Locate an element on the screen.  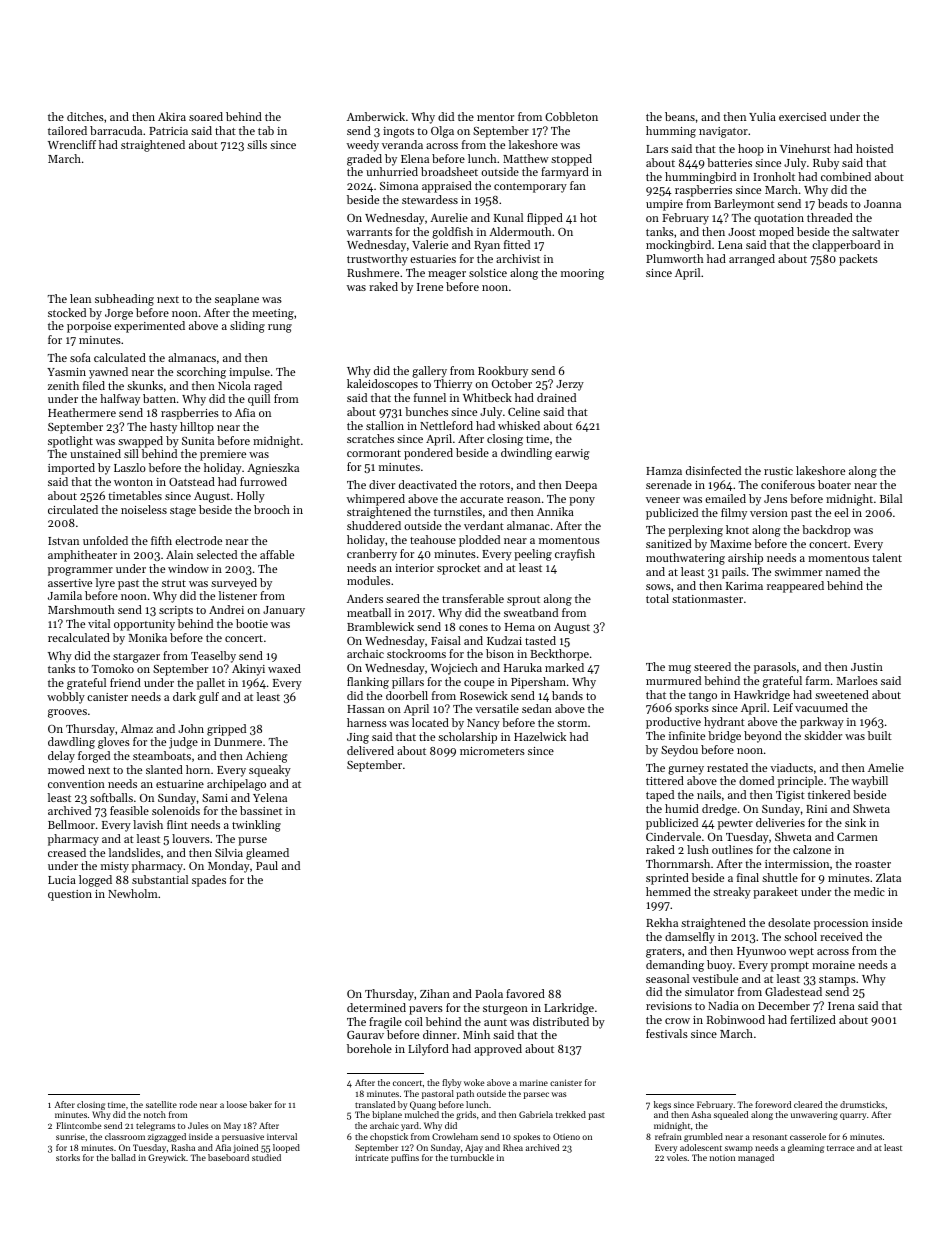
streaky is located at coordinates (732, 893).
